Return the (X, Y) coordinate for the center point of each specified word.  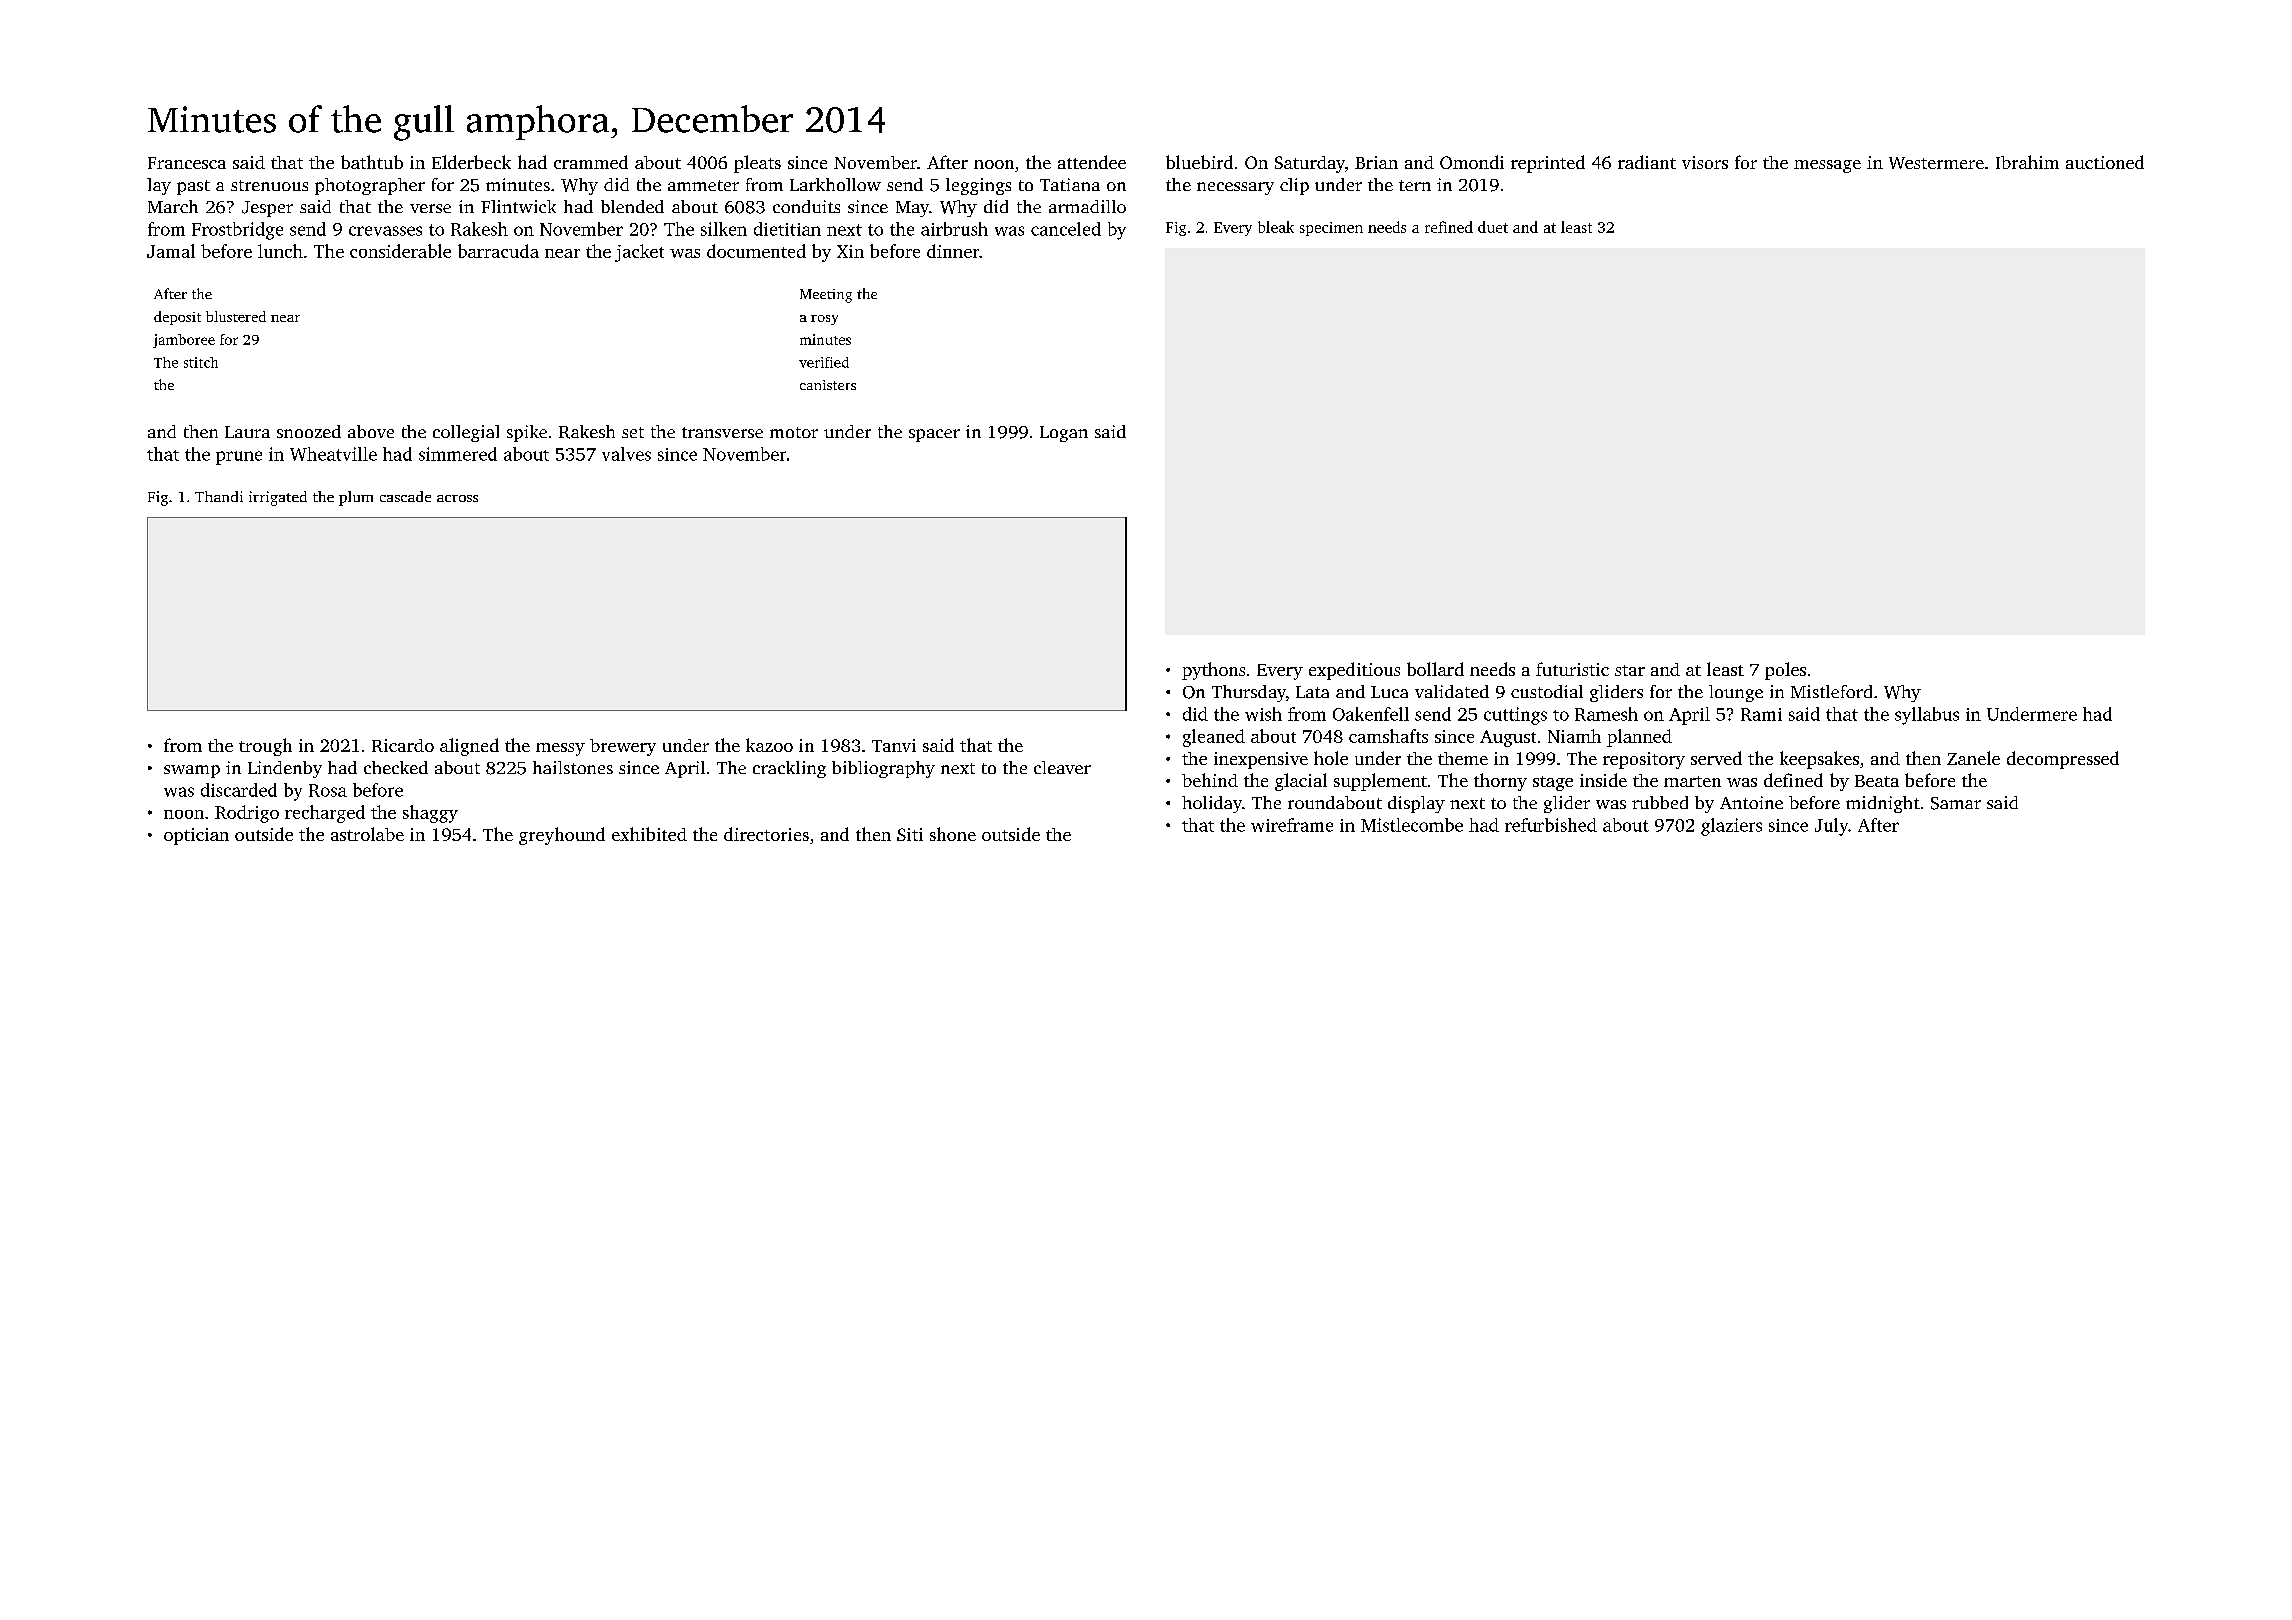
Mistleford (1831, 691)
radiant (1647, 162)
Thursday (1249, 693)
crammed (591, 162)
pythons (1213, 671)
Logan (1064, 434)
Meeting (826, 296)
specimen (1331, 229)
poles (1785, 671)
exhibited (649, 834)
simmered (458, 454)
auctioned (2105, 162)
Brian (1376, 162)
